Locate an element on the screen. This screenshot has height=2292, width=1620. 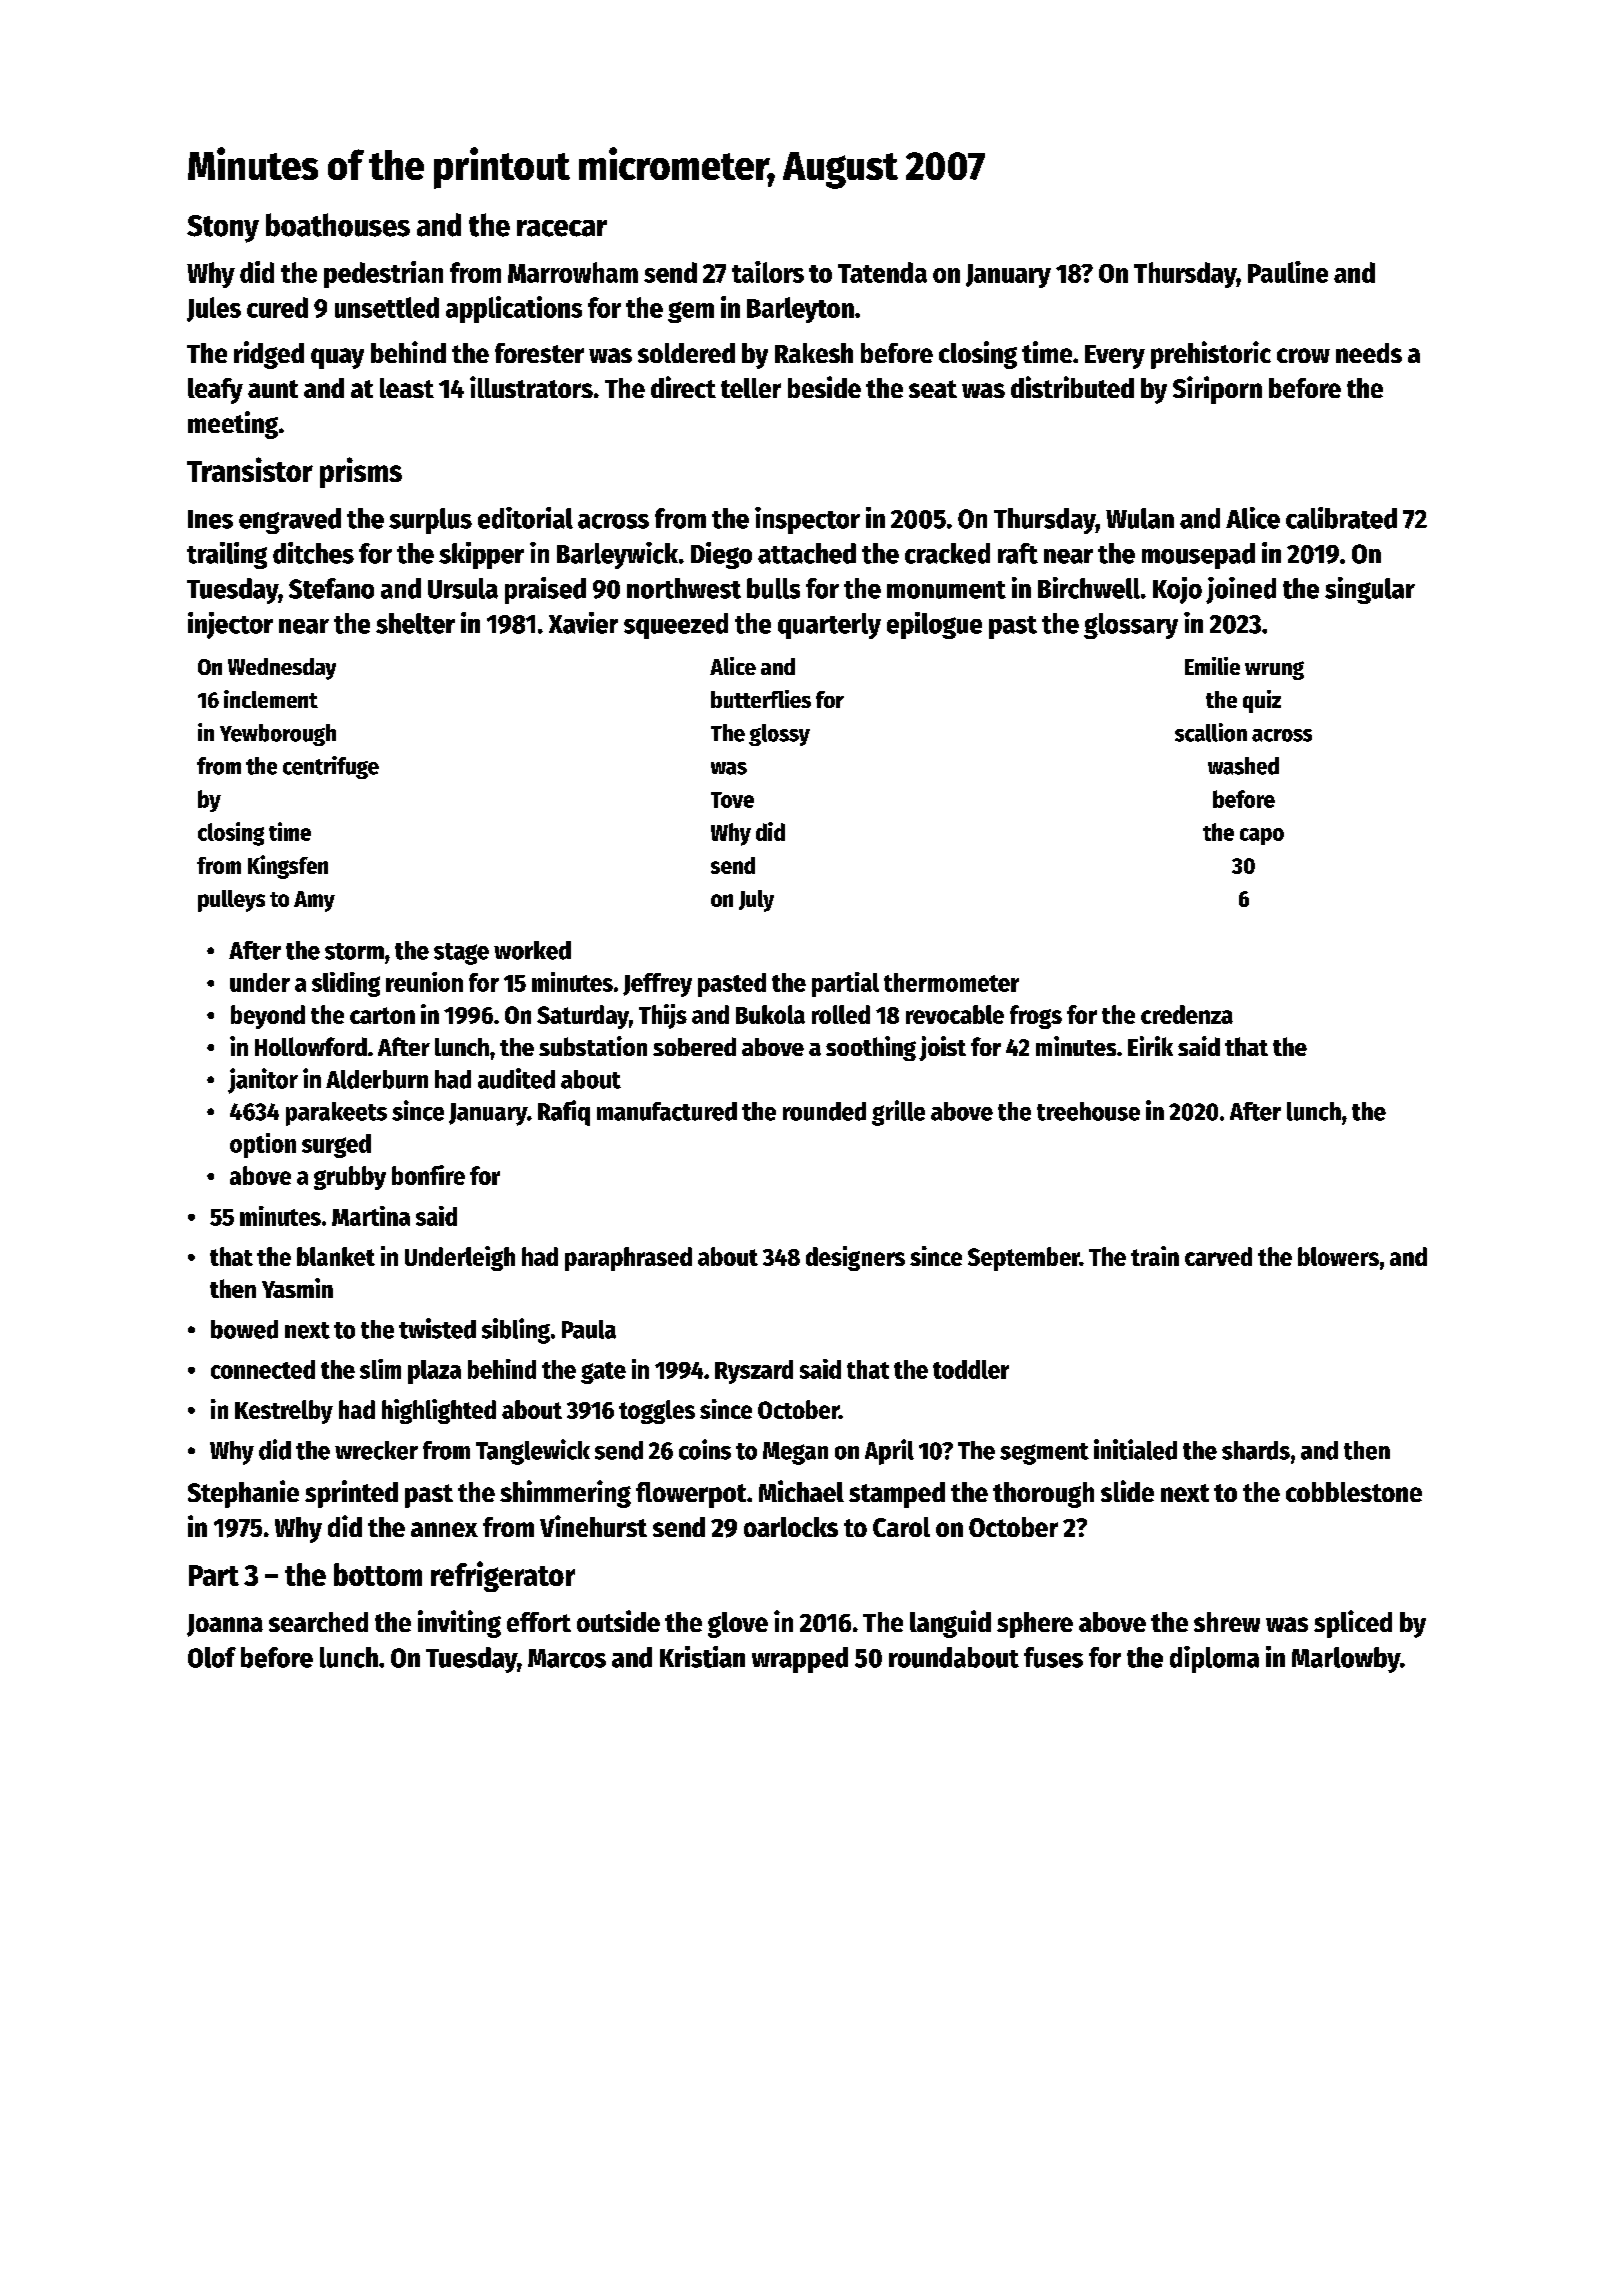
gate is located at coordinates (603, 1373).
